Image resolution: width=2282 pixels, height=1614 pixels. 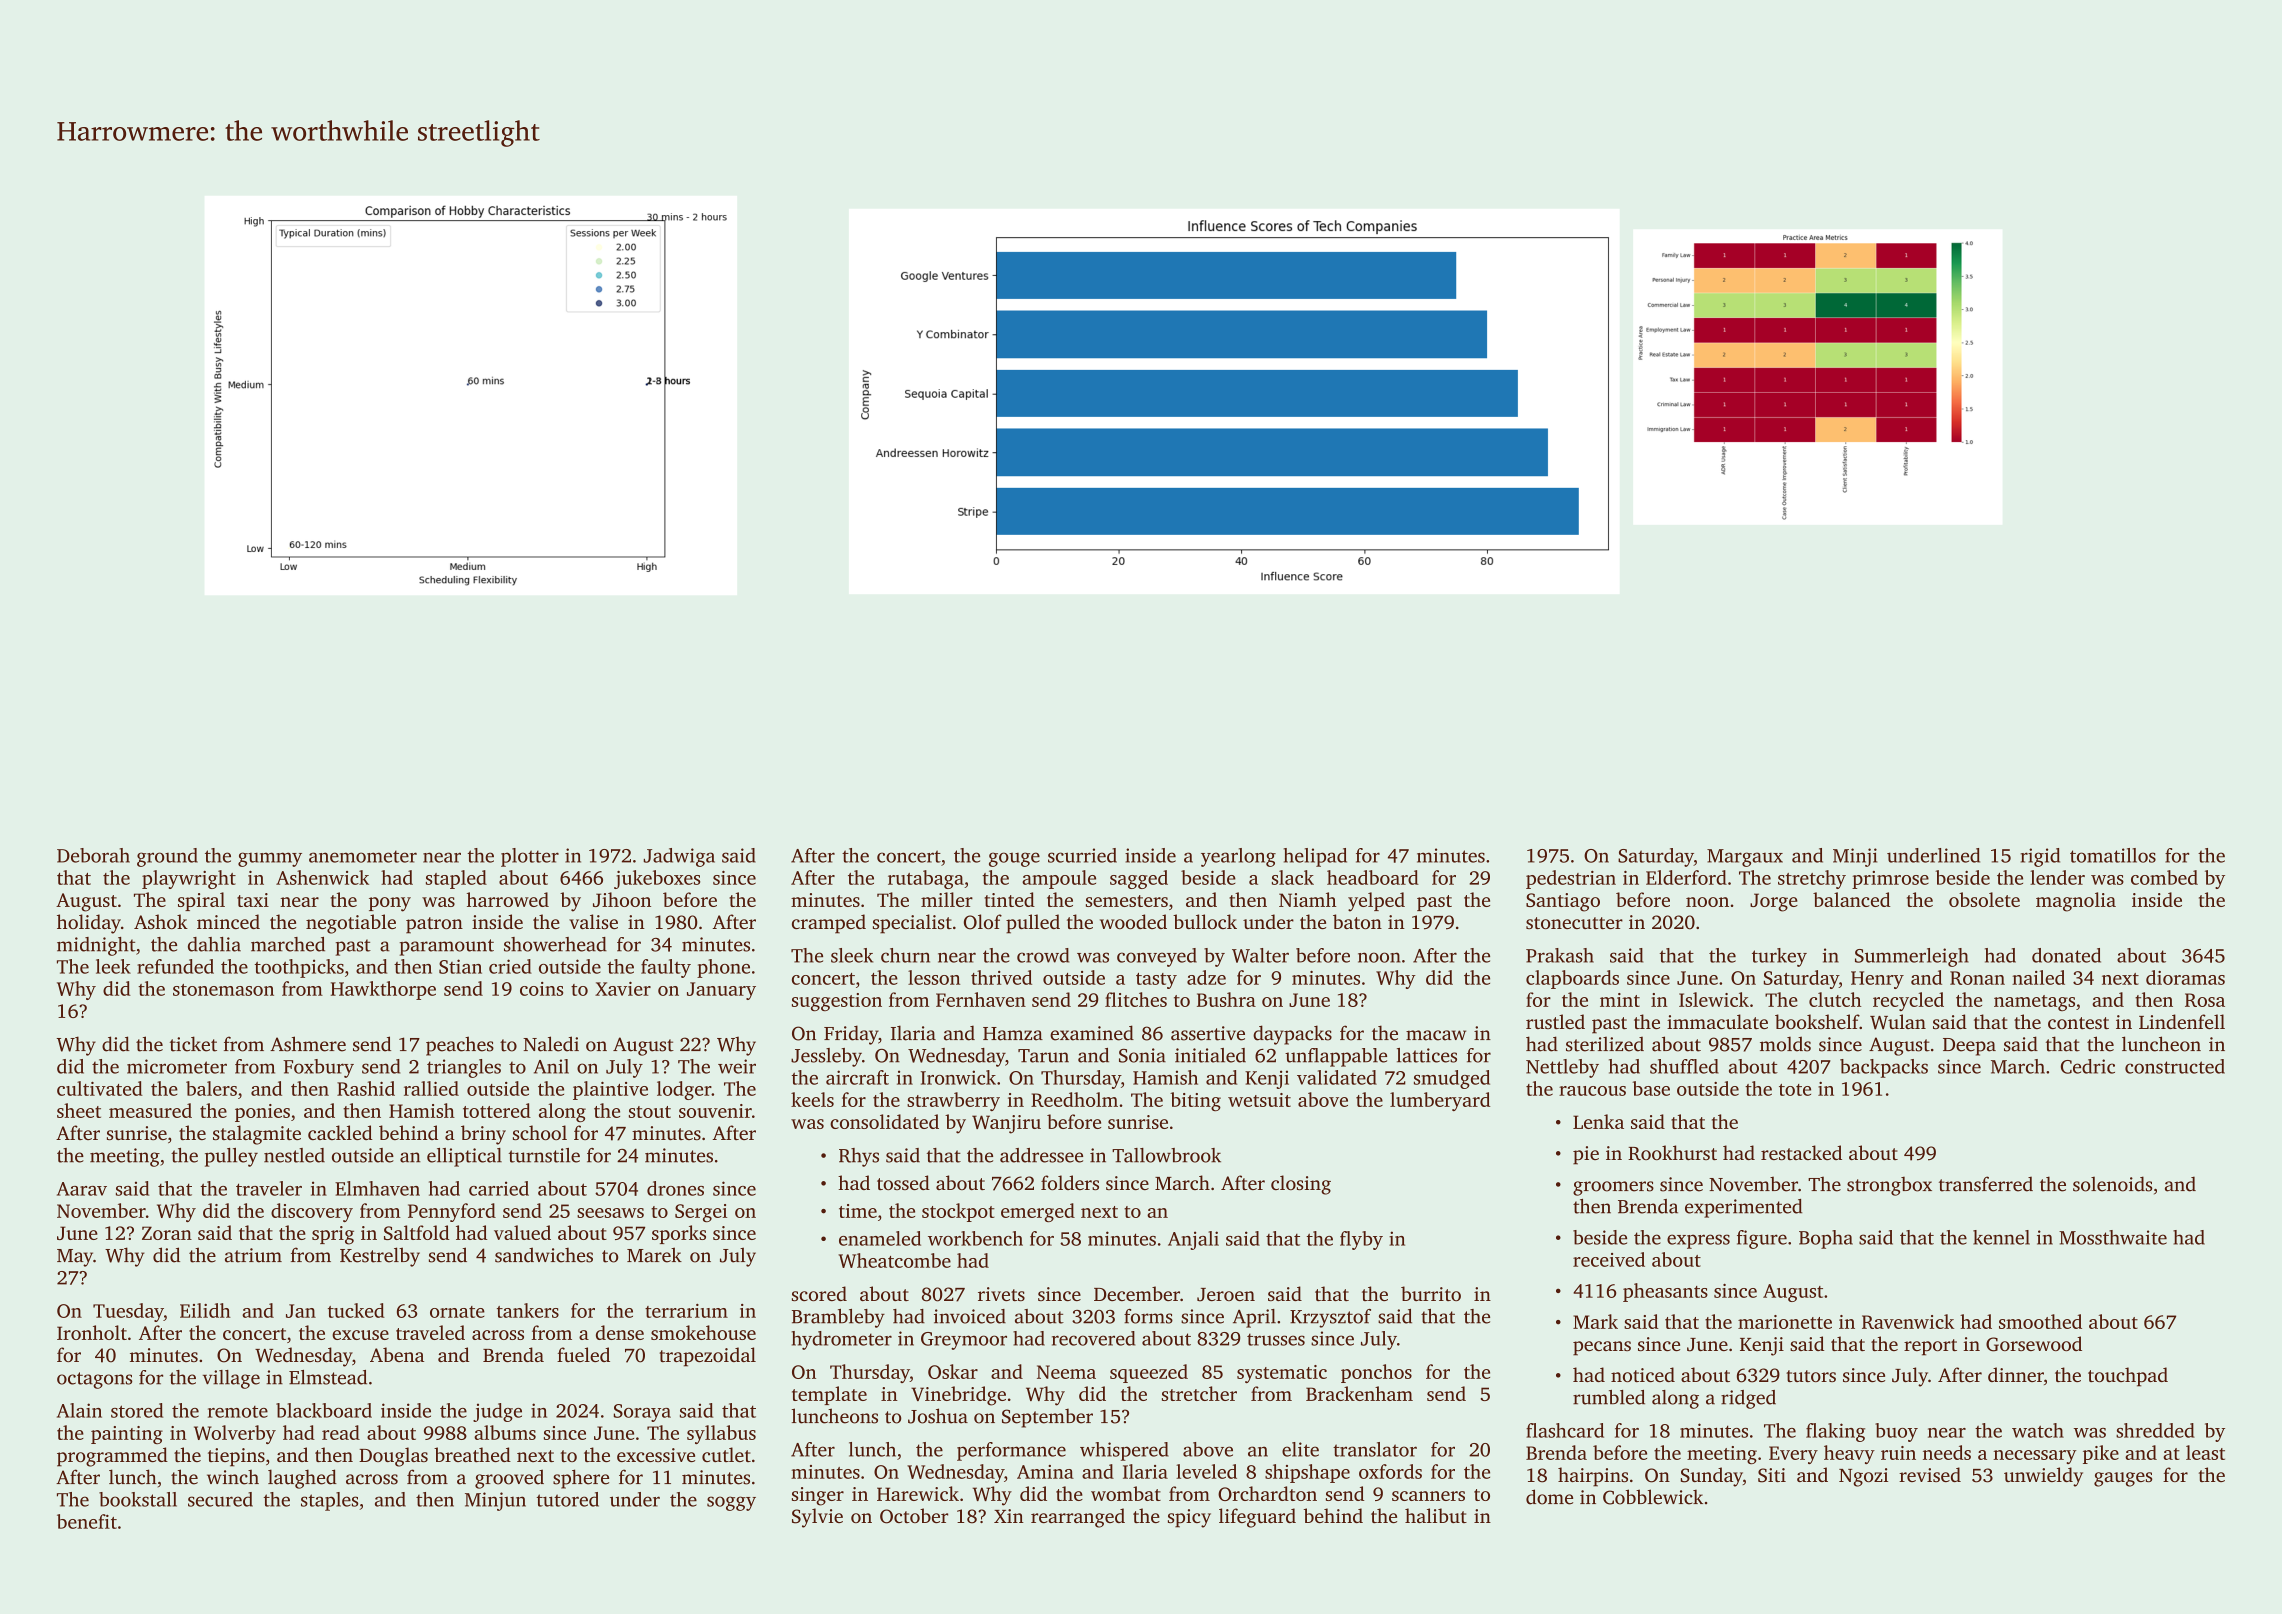 I want to click on Cedric, so click(x=2088, y=1066).
